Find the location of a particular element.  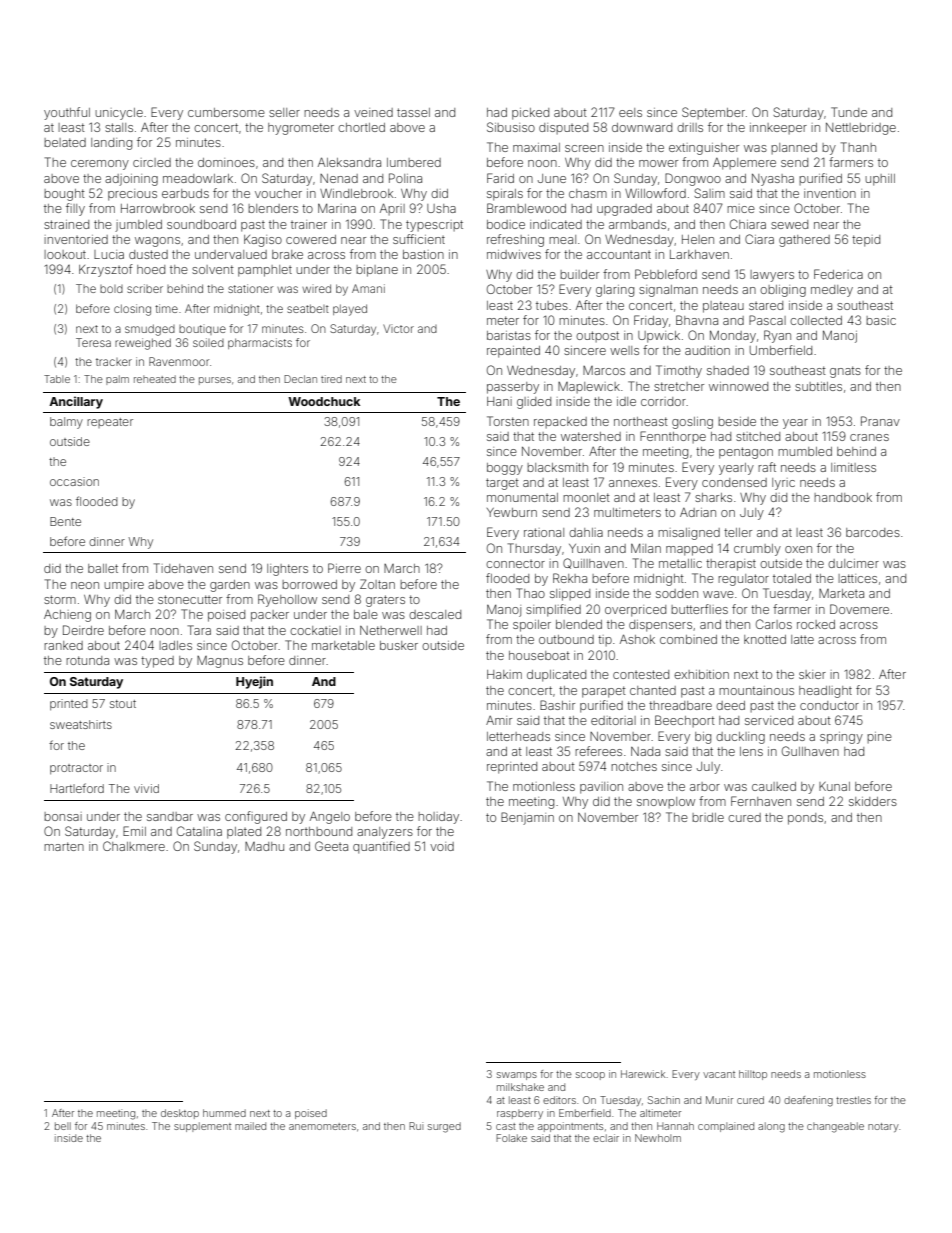

inventoried is located at coordinates (76, 239).
